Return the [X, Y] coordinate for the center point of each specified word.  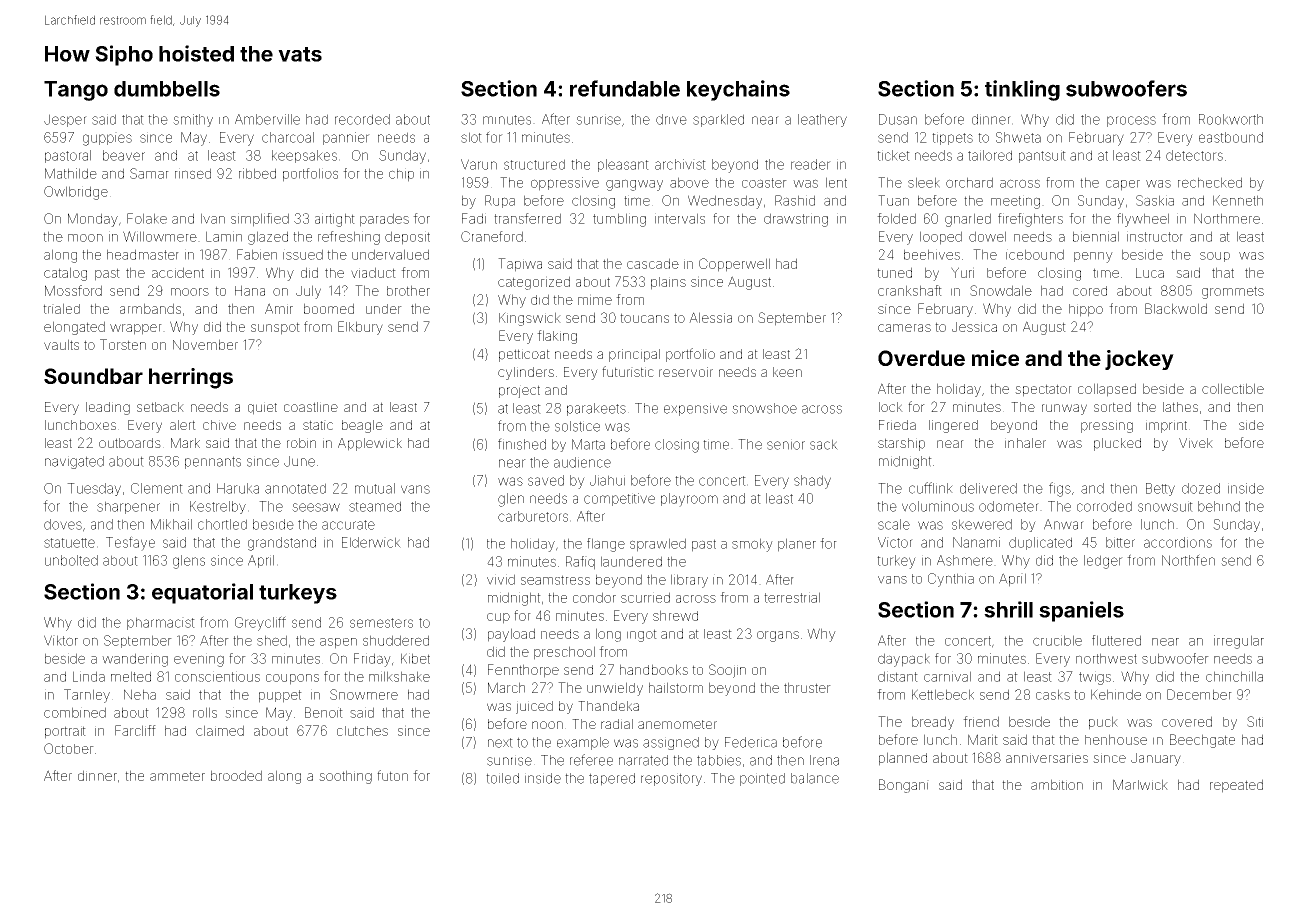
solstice [577, 426]
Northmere [1227, 218]
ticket [893, 155]
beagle [362, 426]
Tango [76, 91]
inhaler [1025, 443]
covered [1187, 721]
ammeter [177, 776]
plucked [1117, 444]
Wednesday [725, 202]
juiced [534, 707]
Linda [89, 676]
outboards [130, 443]
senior [786, 444]
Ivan [213, 218]
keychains [738, 90]
